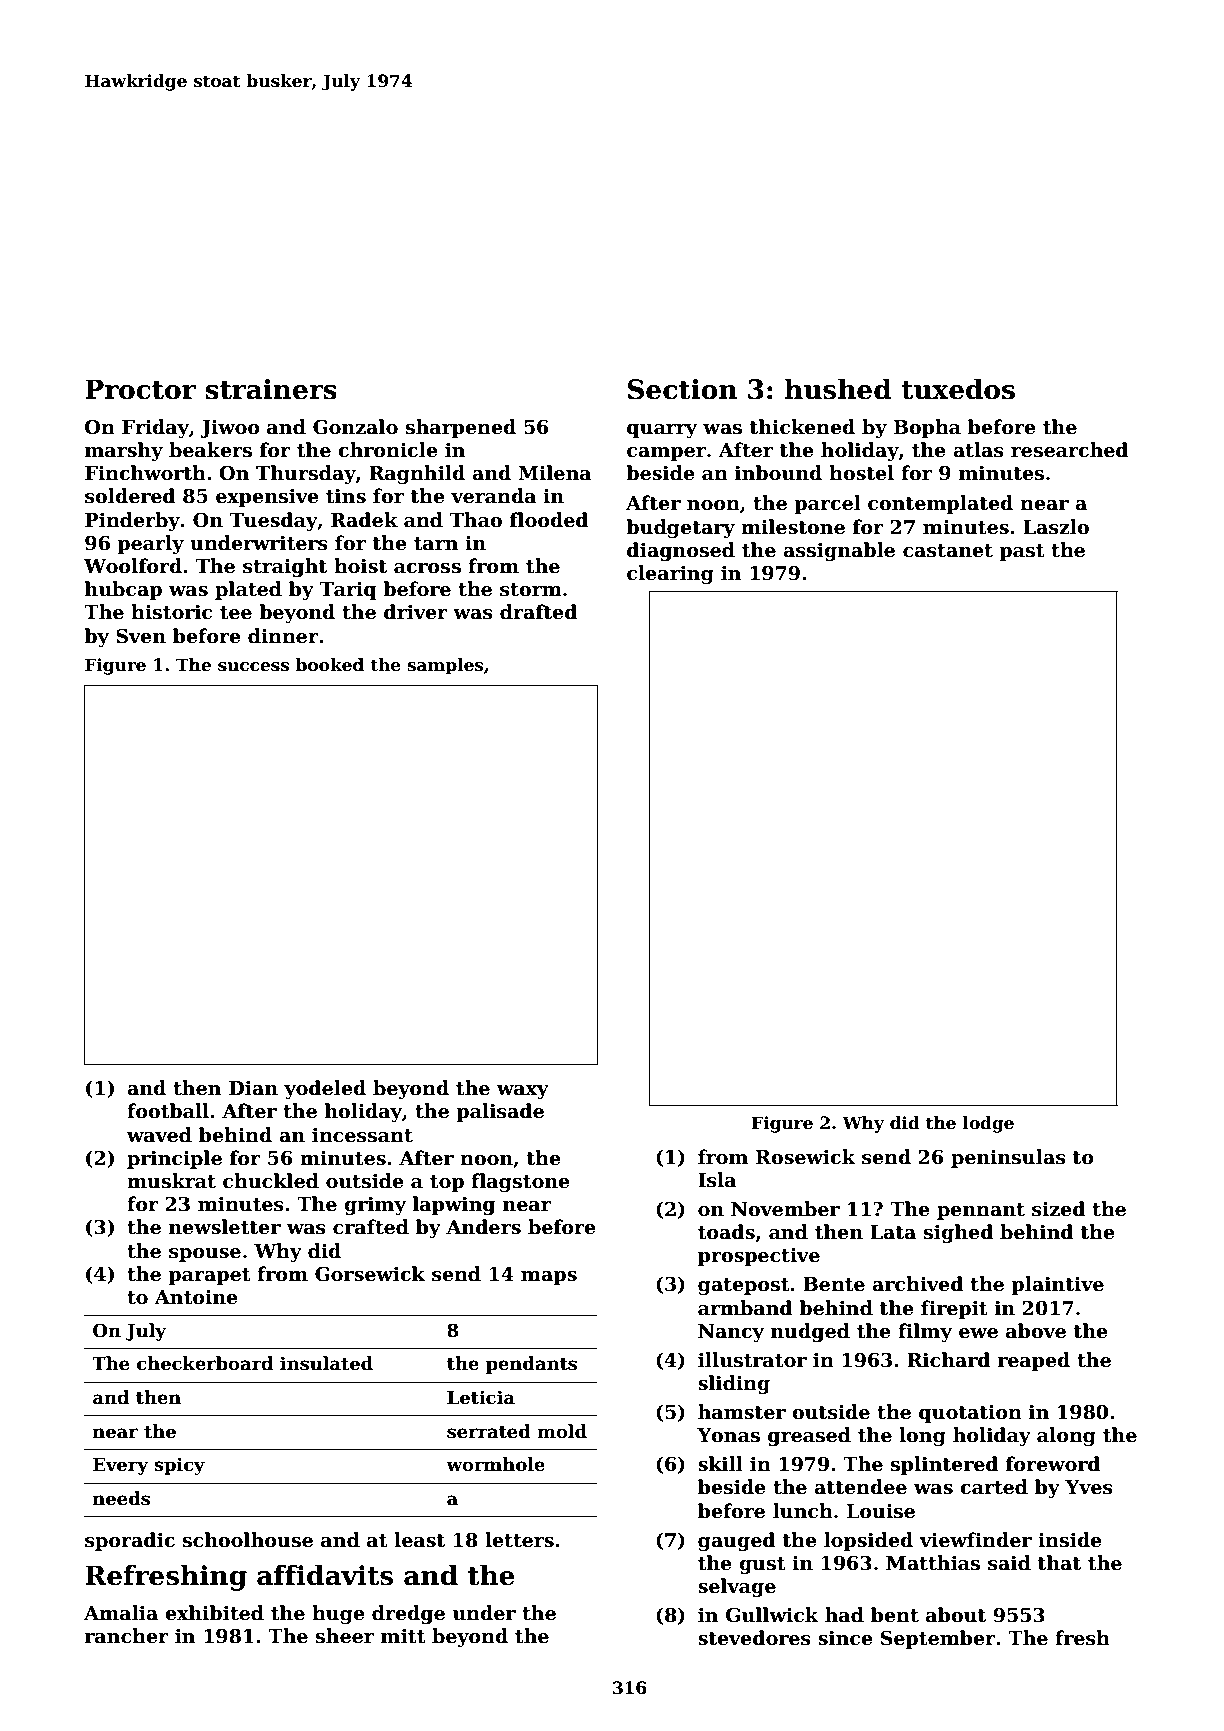 This page has height=1731, width=1224. What do you see at coordinates (549, 1278) in the page?
I see `maps` at bounding box center [549, 1278].
